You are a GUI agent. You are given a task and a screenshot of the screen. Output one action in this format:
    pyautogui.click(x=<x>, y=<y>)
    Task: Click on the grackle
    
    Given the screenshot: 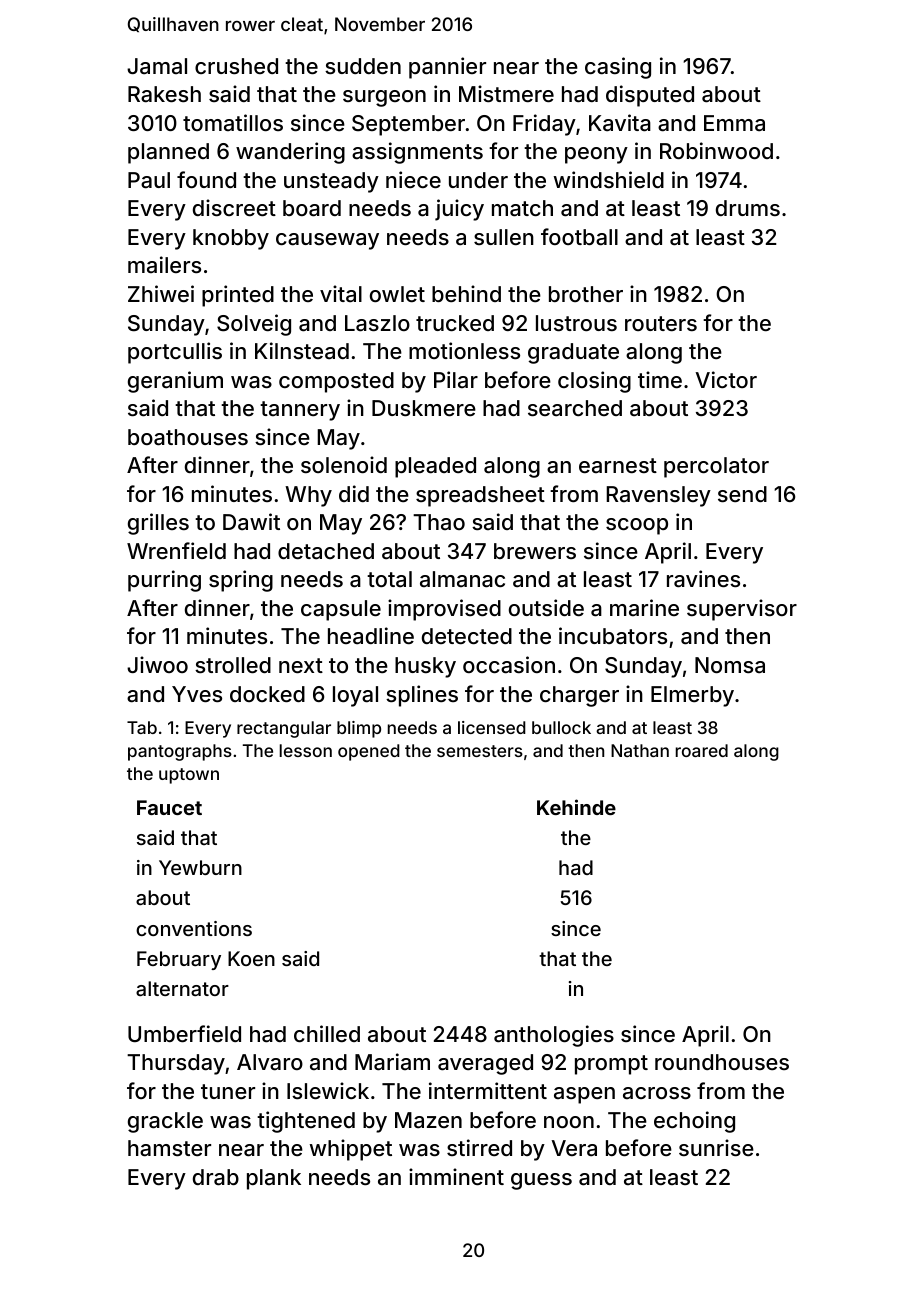 What is the action you would take?
    pyautogui.click(x=165, y=1122)
